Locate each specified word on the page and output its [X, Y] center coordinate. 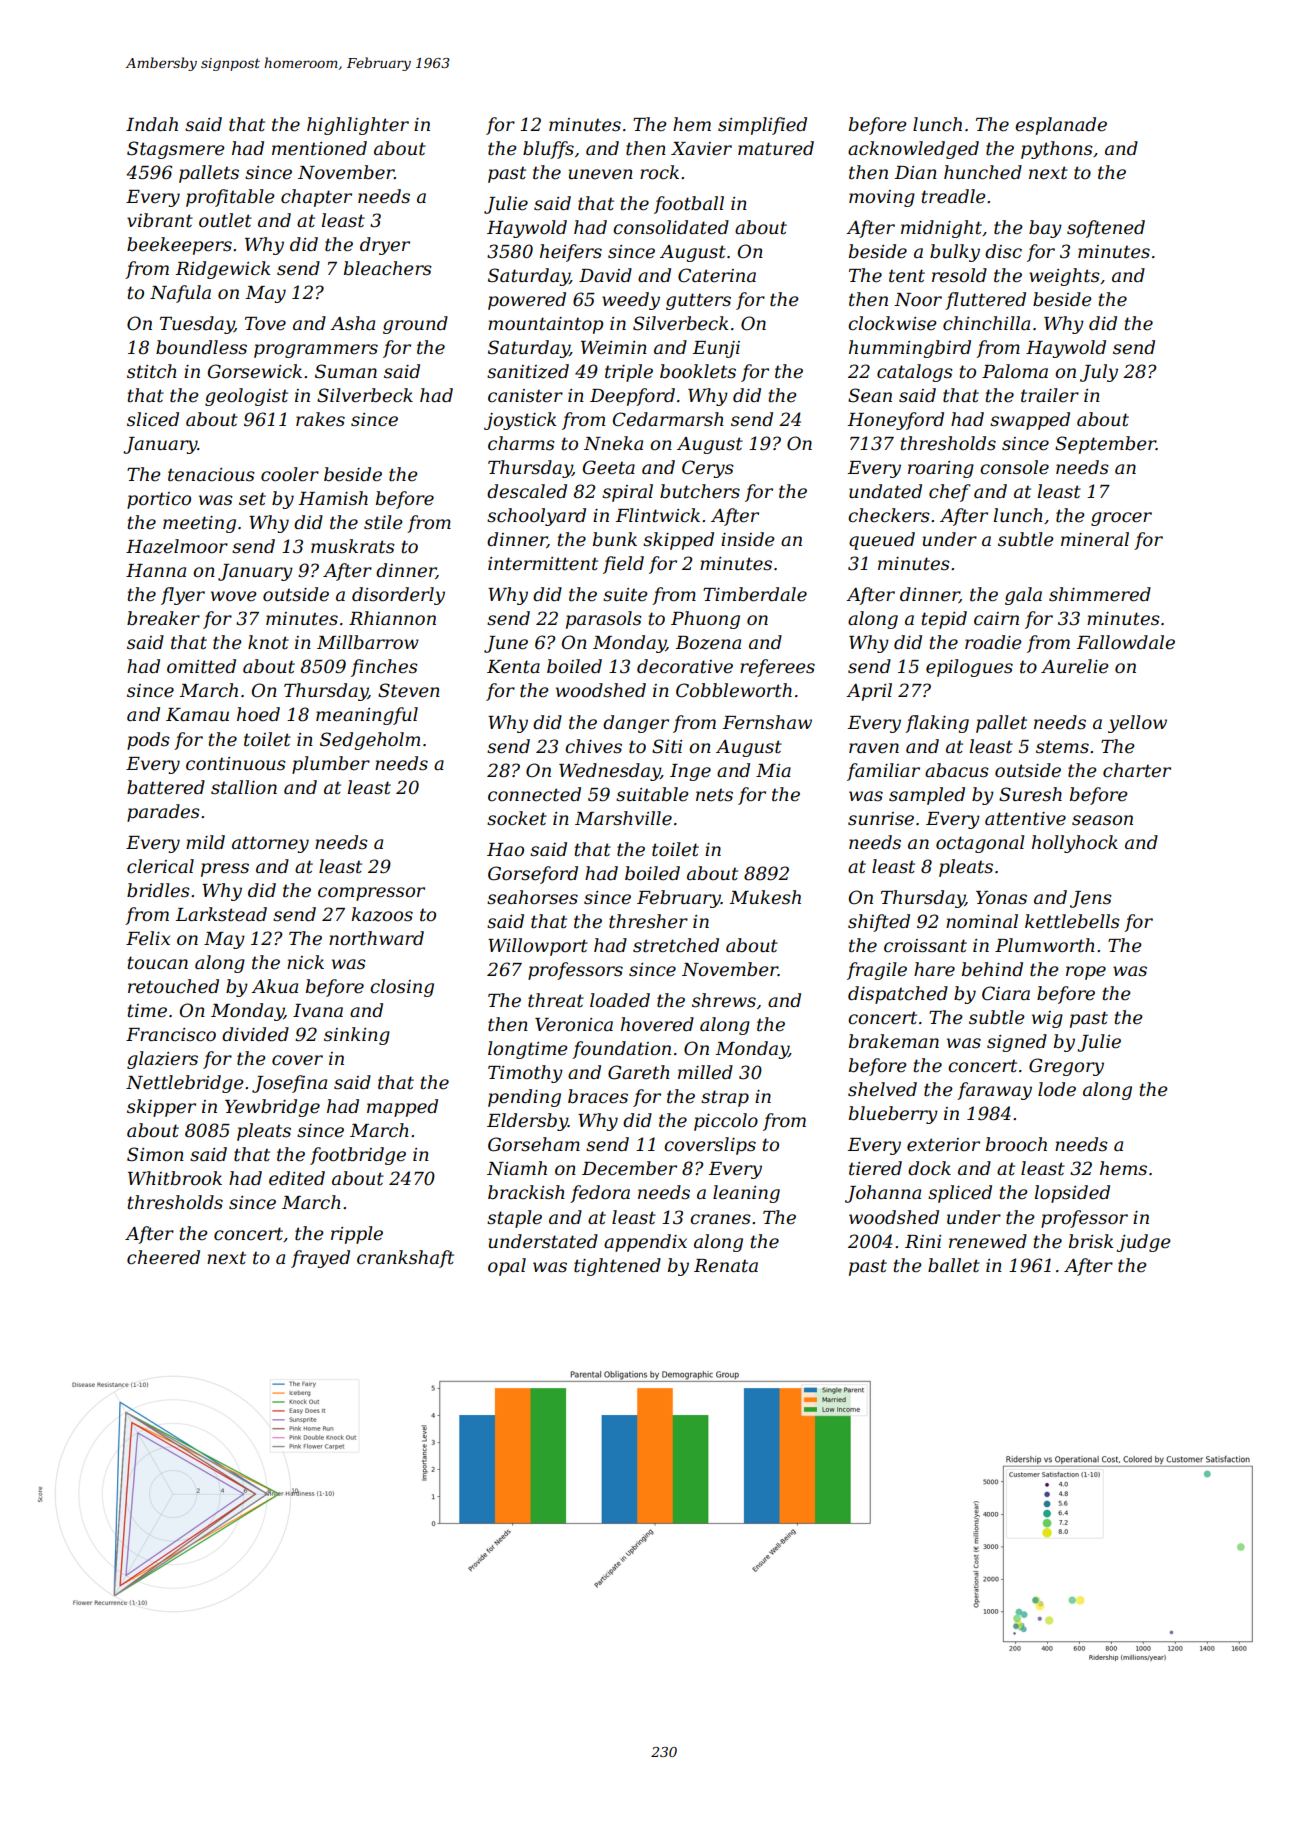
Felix [148, 938]
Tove [265, 324]
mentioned [319, 148]
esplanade [1061, 126]
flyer [183, 596]
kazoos [382, 914]
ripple [357, 1235]
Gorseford [533, 875]
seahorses [532, 897]
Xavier [701, 149]
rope [1086, 973]
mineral [1095, 539]
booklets [698, 371]
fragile [877, 971]
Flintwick [657, 515]
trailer [1050, 395]
